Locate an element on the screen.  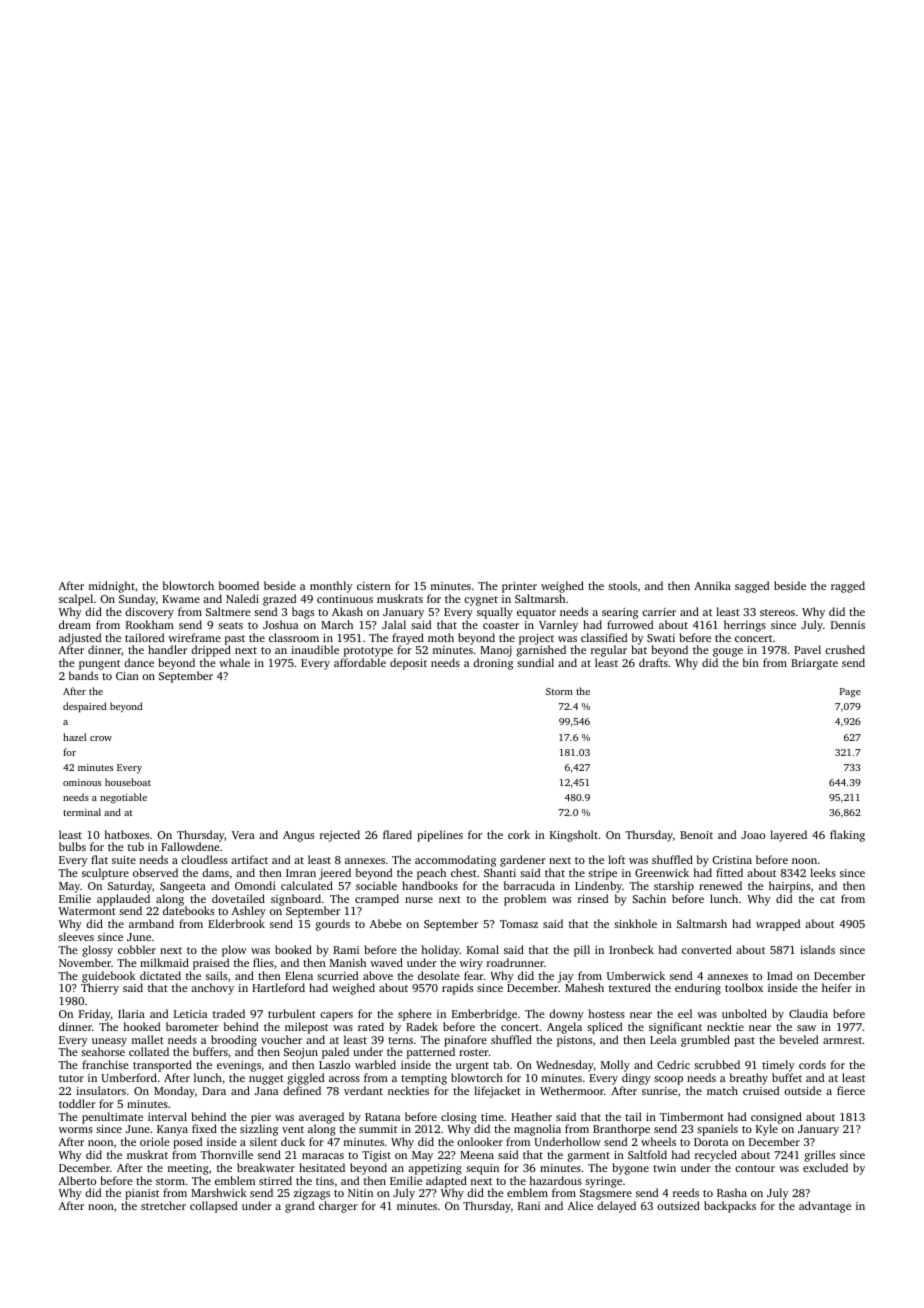
Alice is located at coordinates (580, 1205).
